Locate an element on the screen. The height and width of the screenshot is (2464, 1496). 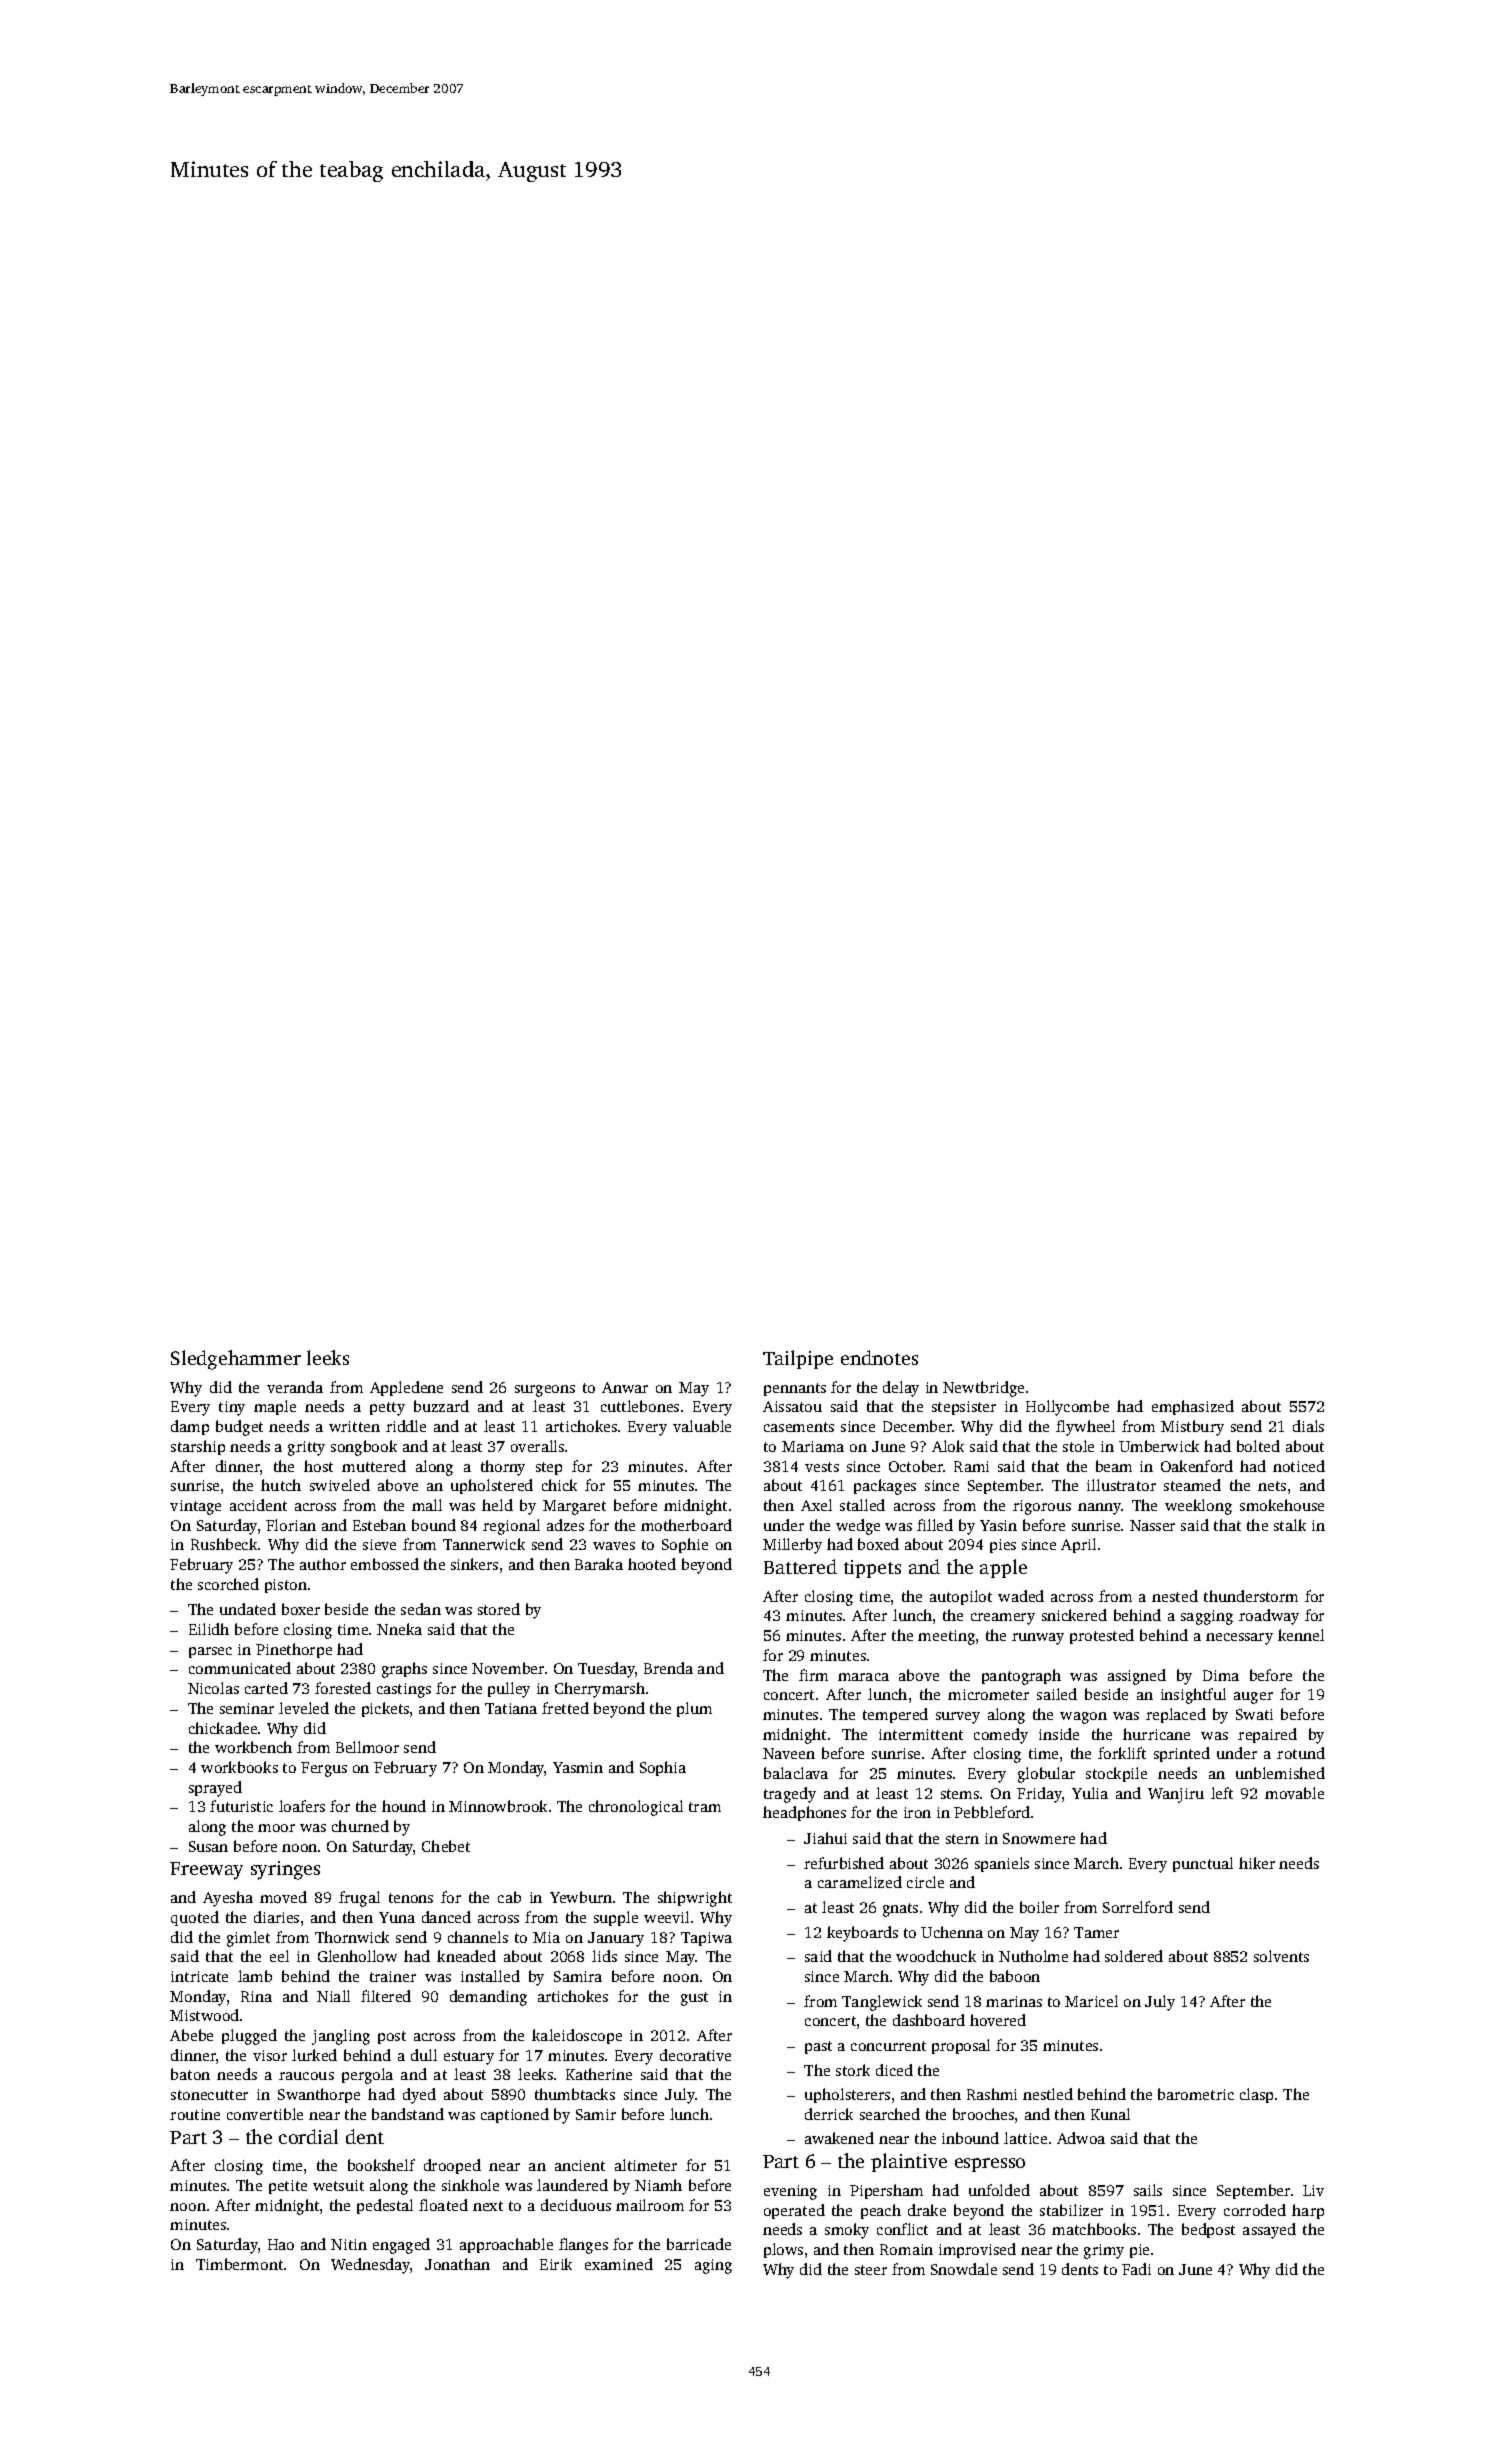
scorched is located at coordinates (228, 1584).
